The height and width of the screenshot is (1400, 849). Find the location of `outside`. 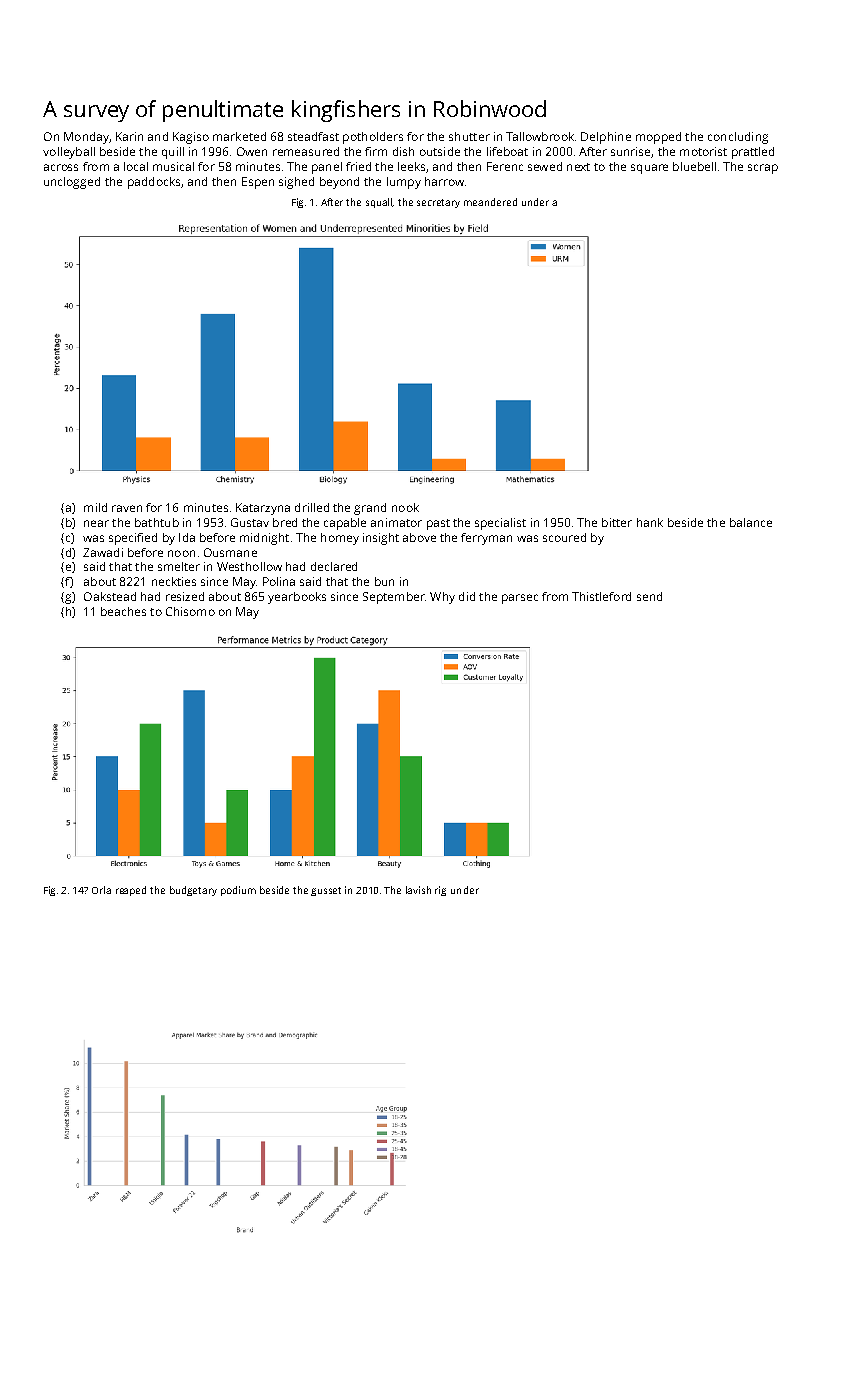

outside is located at coordinates (440, 151).
